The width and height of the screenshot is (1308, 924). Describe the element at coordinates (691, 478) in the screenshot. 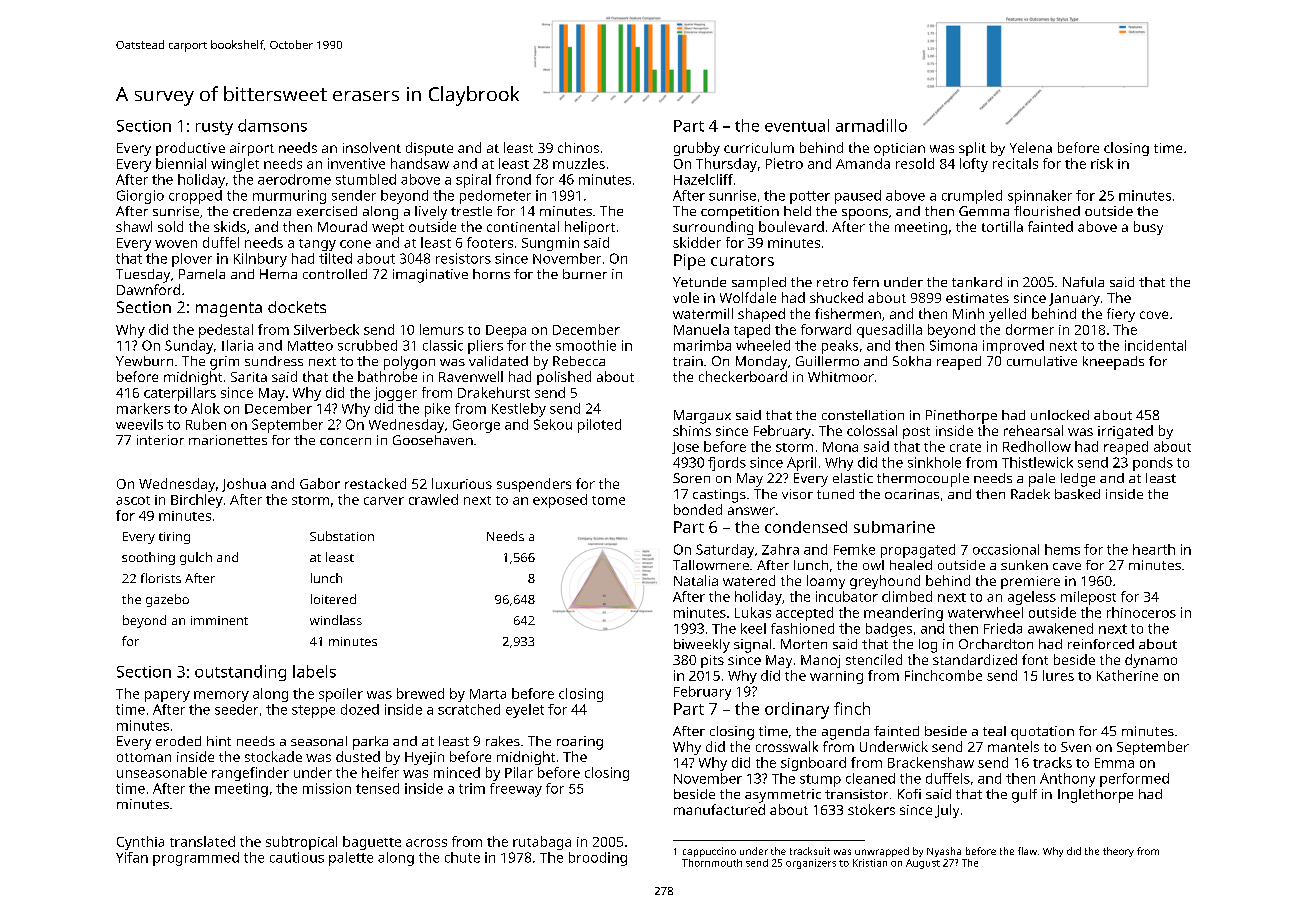

I see `Soren` at that location.
